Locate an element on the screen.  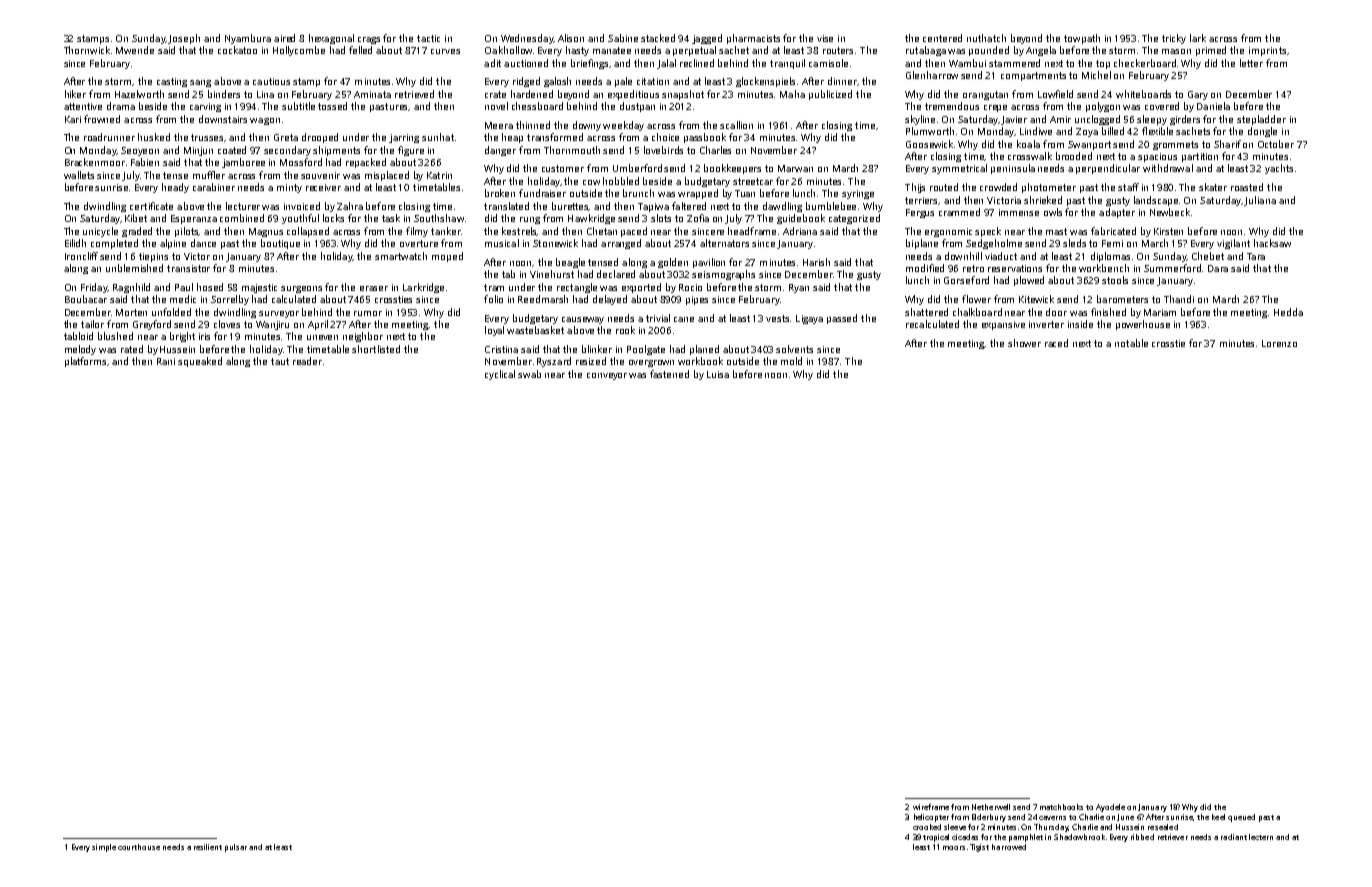
pulsar is located at coordinates (236, 848).
